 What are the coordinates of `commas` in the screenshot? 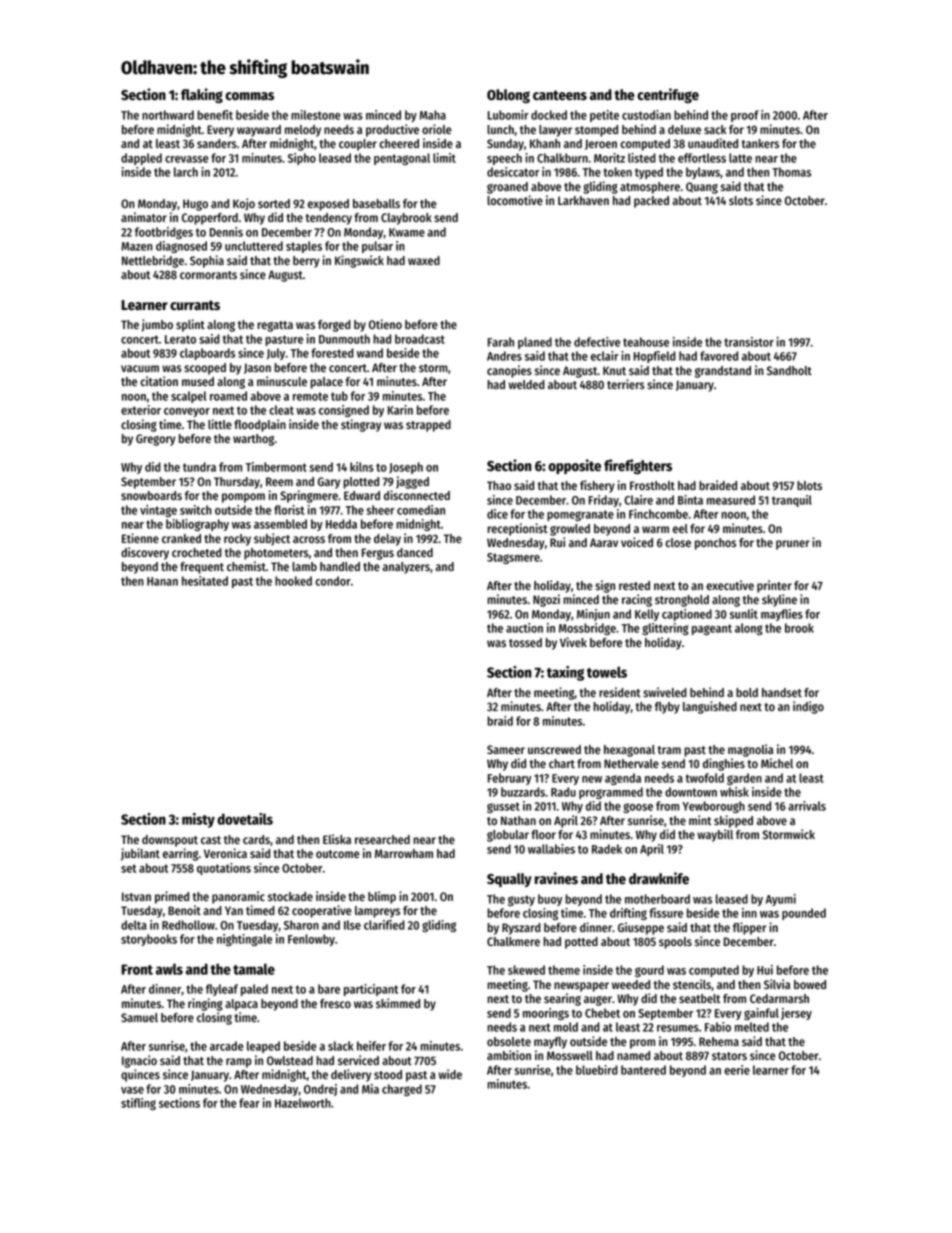 It's located at (249, 96).
